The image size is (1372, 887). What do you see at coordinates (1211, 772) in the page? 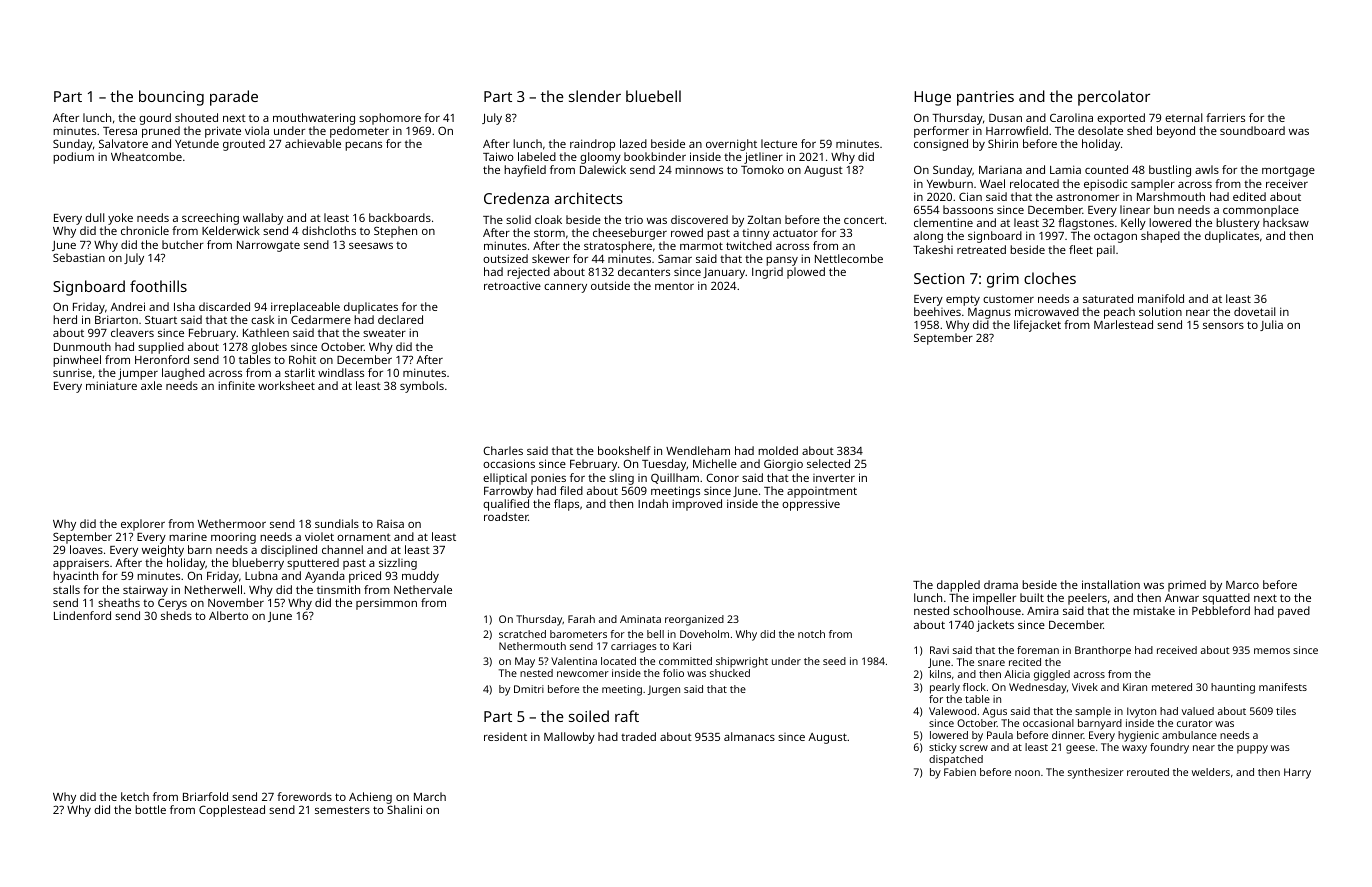
I see `welders` at bounding box center [1211, 772].
